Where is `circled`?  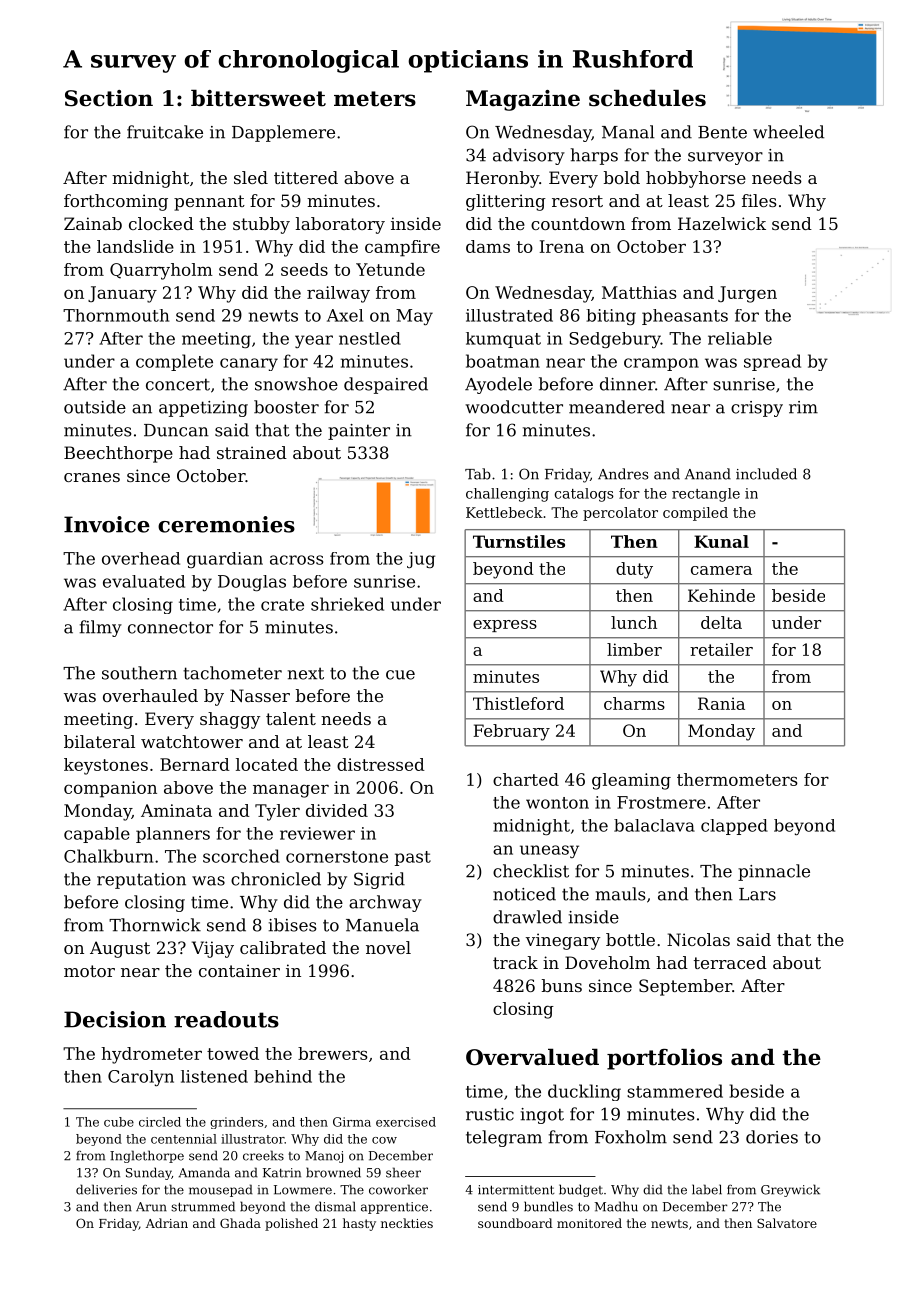 circled is located at coordinates (160, 1122).
